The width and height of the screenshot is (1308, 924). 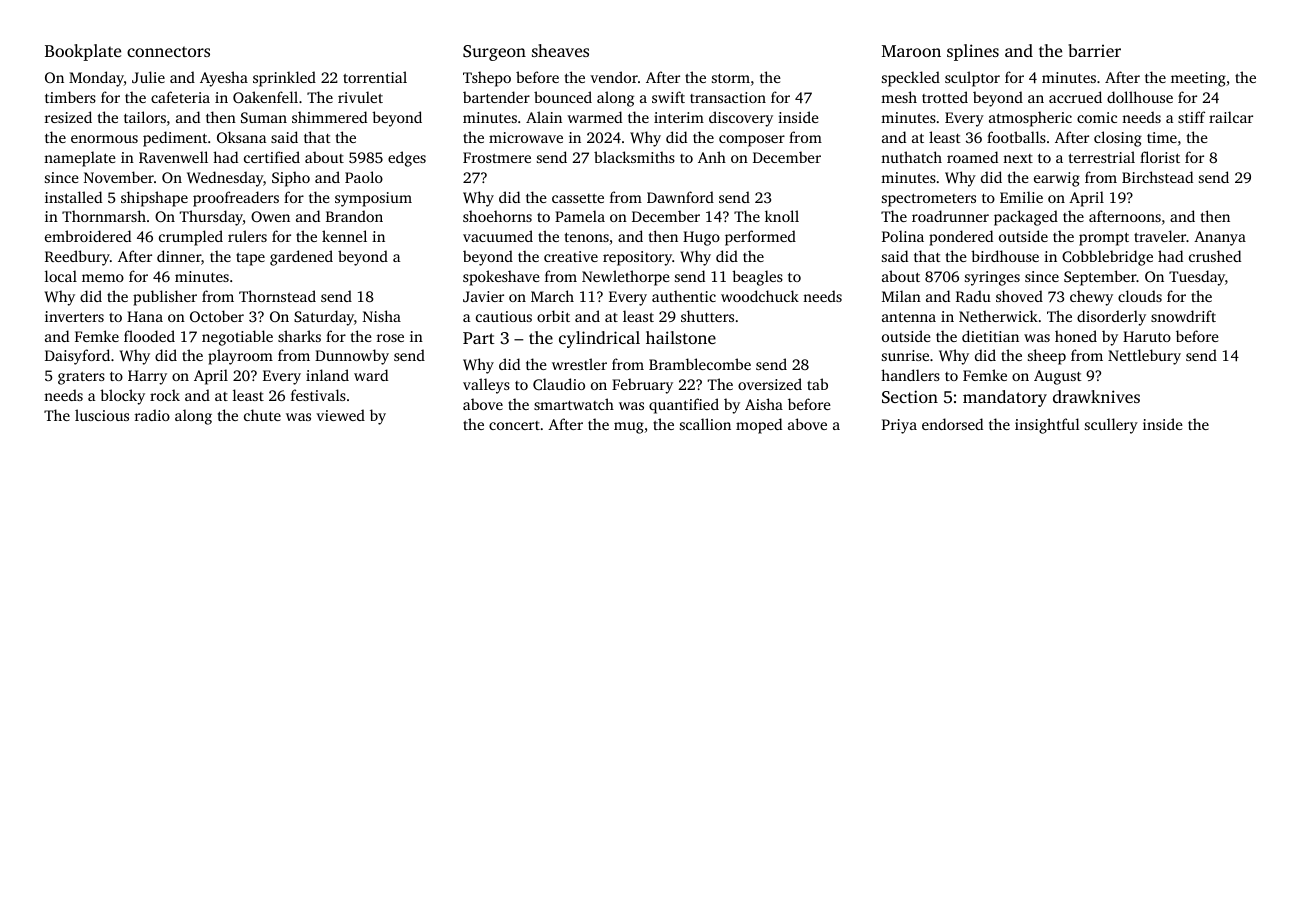 I want to click on crushed, so click(x=1215, y=256).
